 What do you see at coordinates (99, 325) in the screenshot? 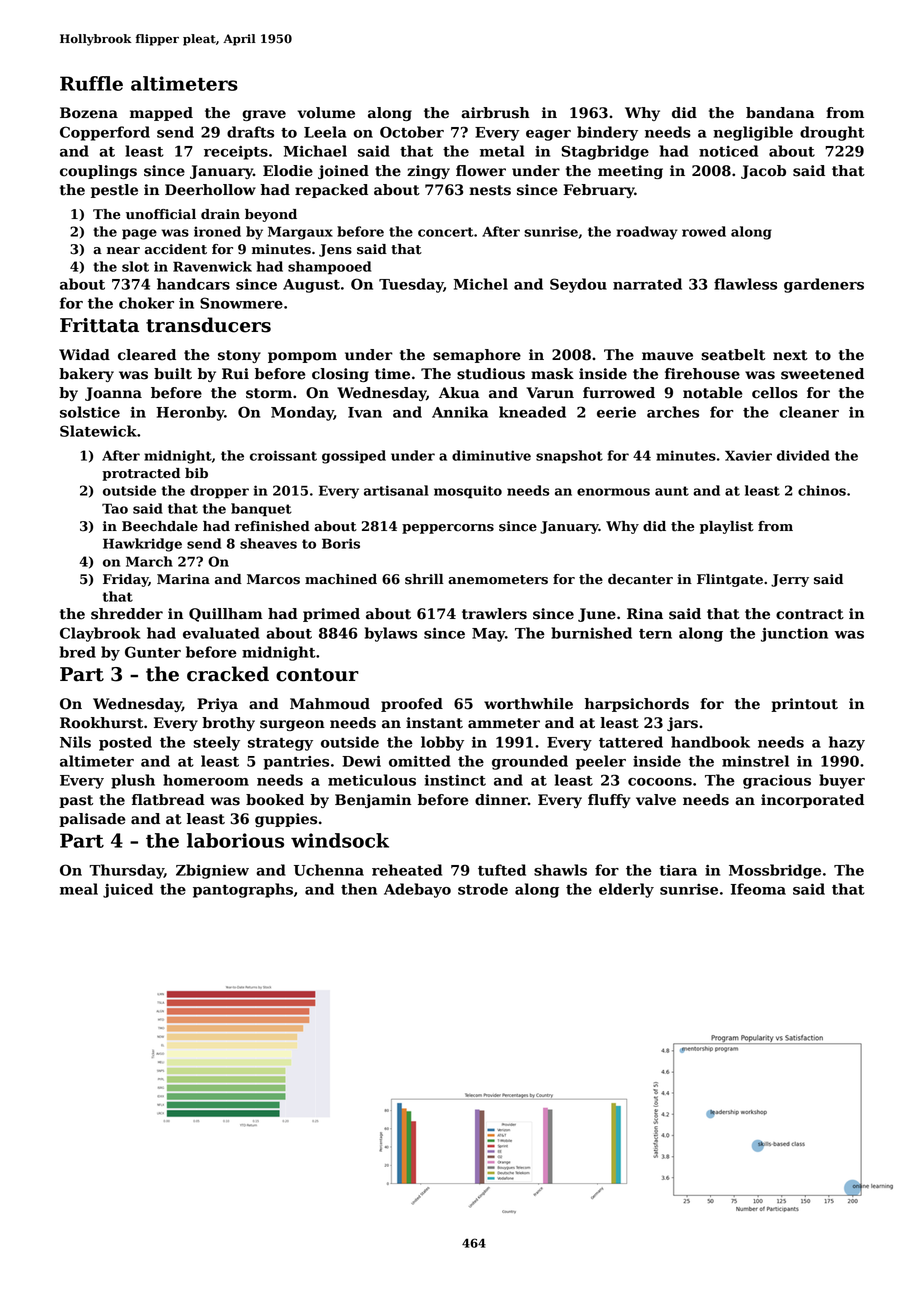
I see `Frittata` at bounding box center [99, 325].
